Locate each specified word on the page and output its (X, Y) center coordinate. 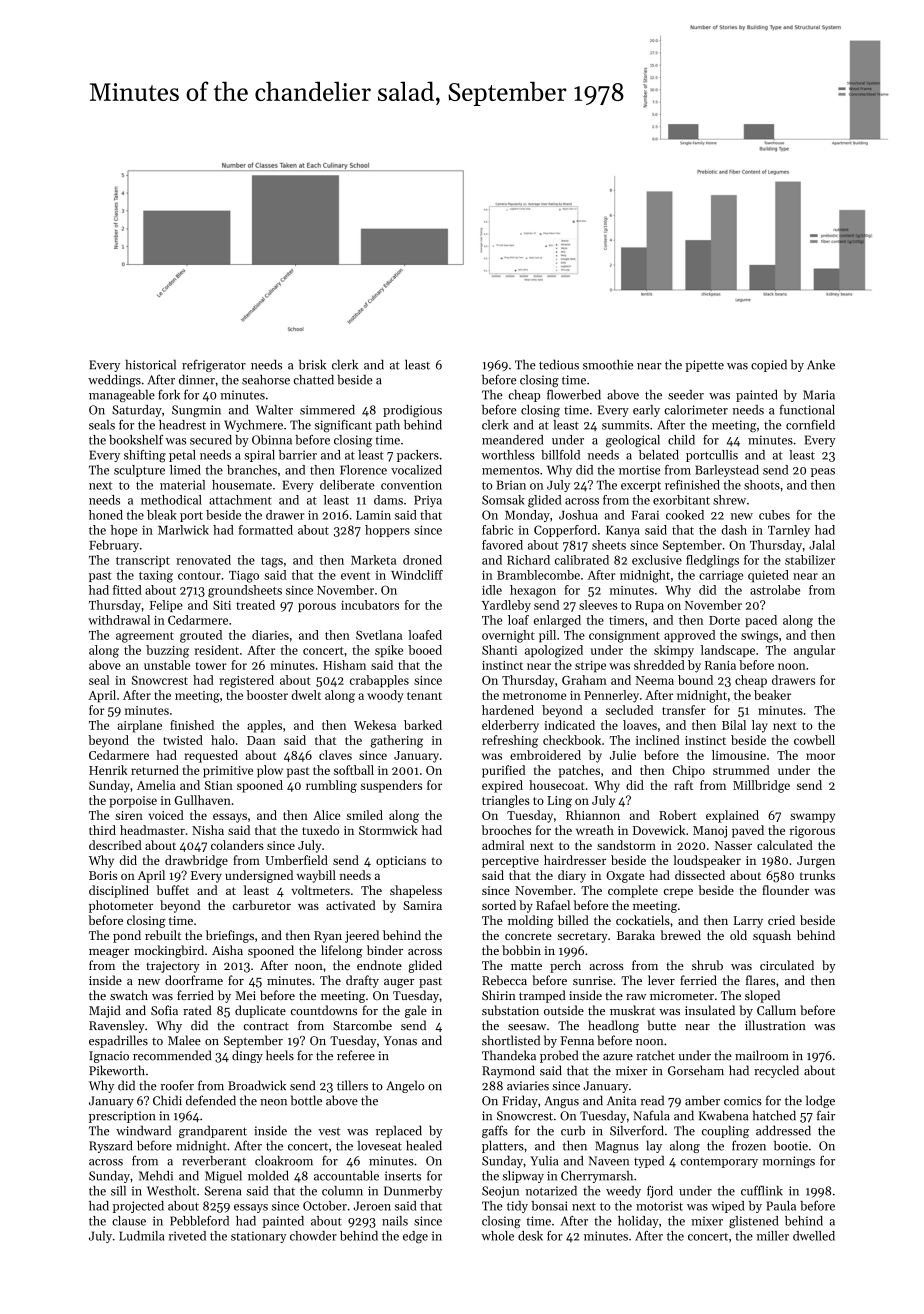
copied (769, 365)
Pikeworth (117, 1070)
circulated (787, 965)
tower (211, 666)
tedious (559, 364)
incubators (370, 605)
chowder (313, 1236)
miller (773, 1236)
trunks (817, 875)
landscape (728, 651)
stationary (258, 1237)
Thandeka (509, 1055)
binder (385, 950)
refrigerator (214, 365)
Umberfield (296, 860)
